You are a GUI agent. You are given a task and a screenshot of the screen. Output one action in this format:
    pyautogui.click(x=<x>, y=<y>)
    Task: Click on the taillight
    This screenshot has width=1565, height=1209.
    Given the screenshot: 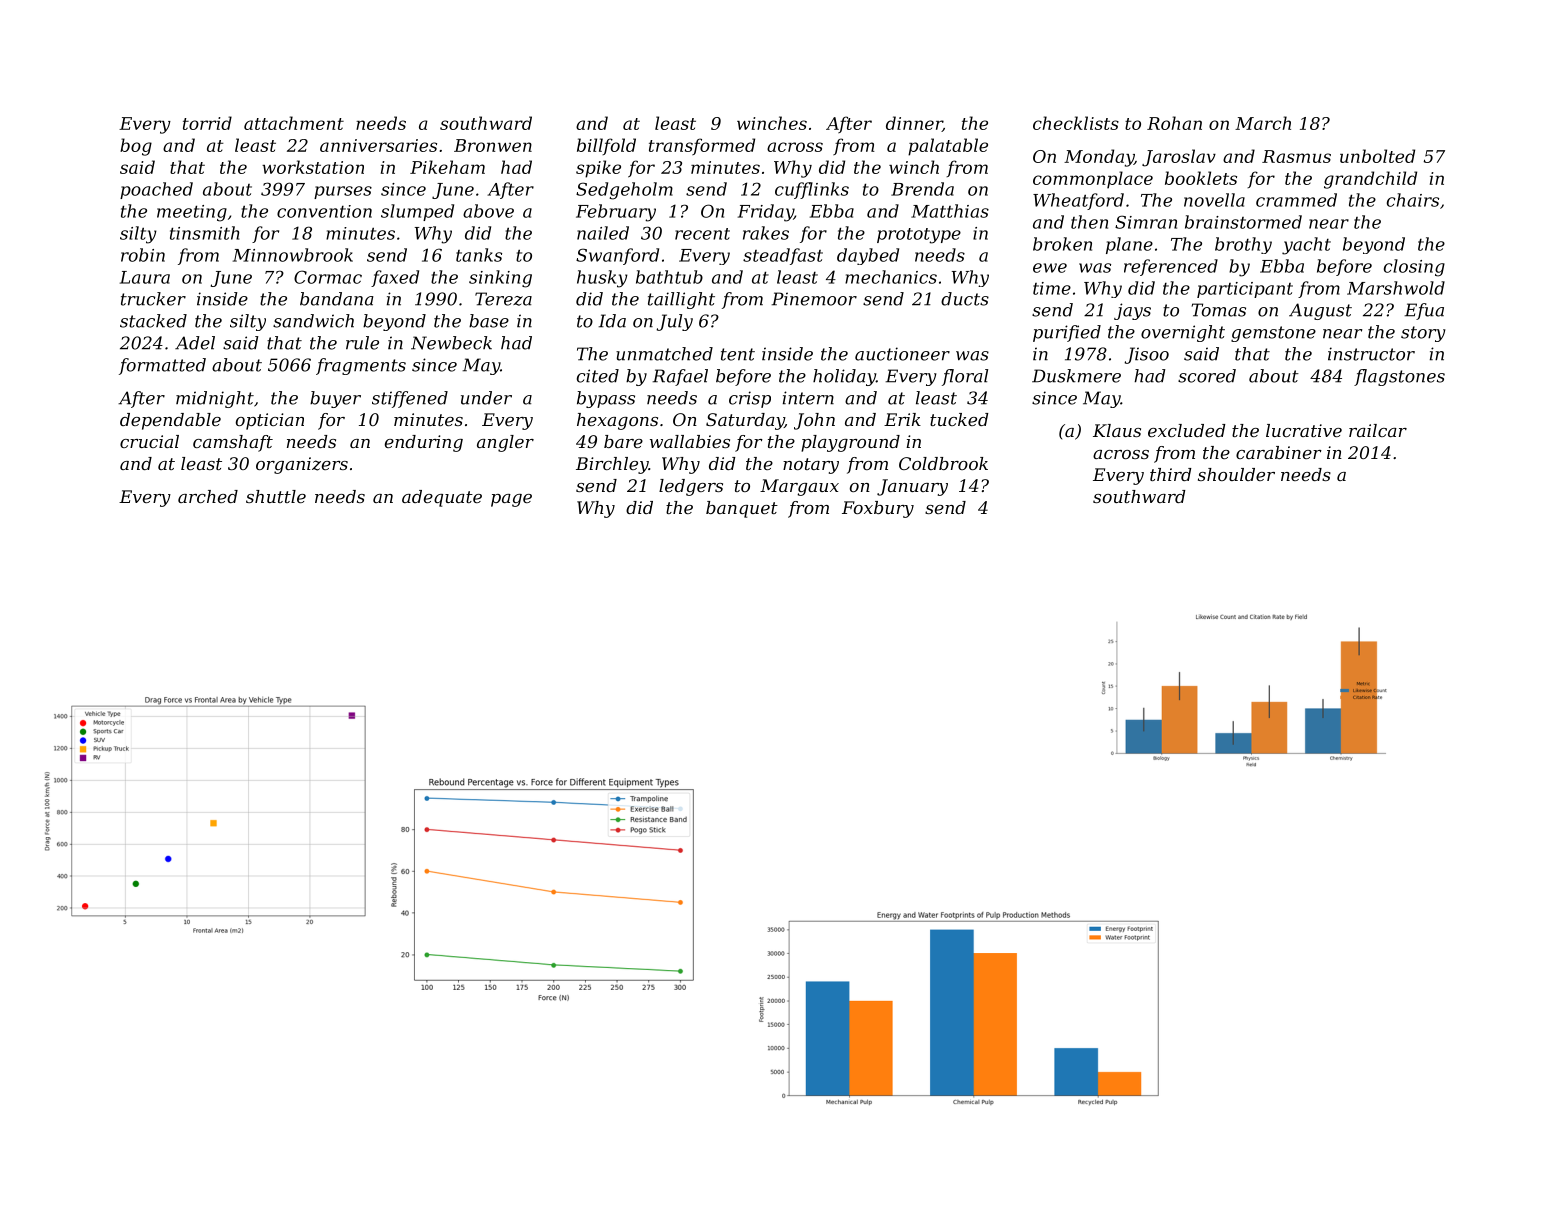 What is the action you would take?
    pyautogui.click(x=681, y=300)
